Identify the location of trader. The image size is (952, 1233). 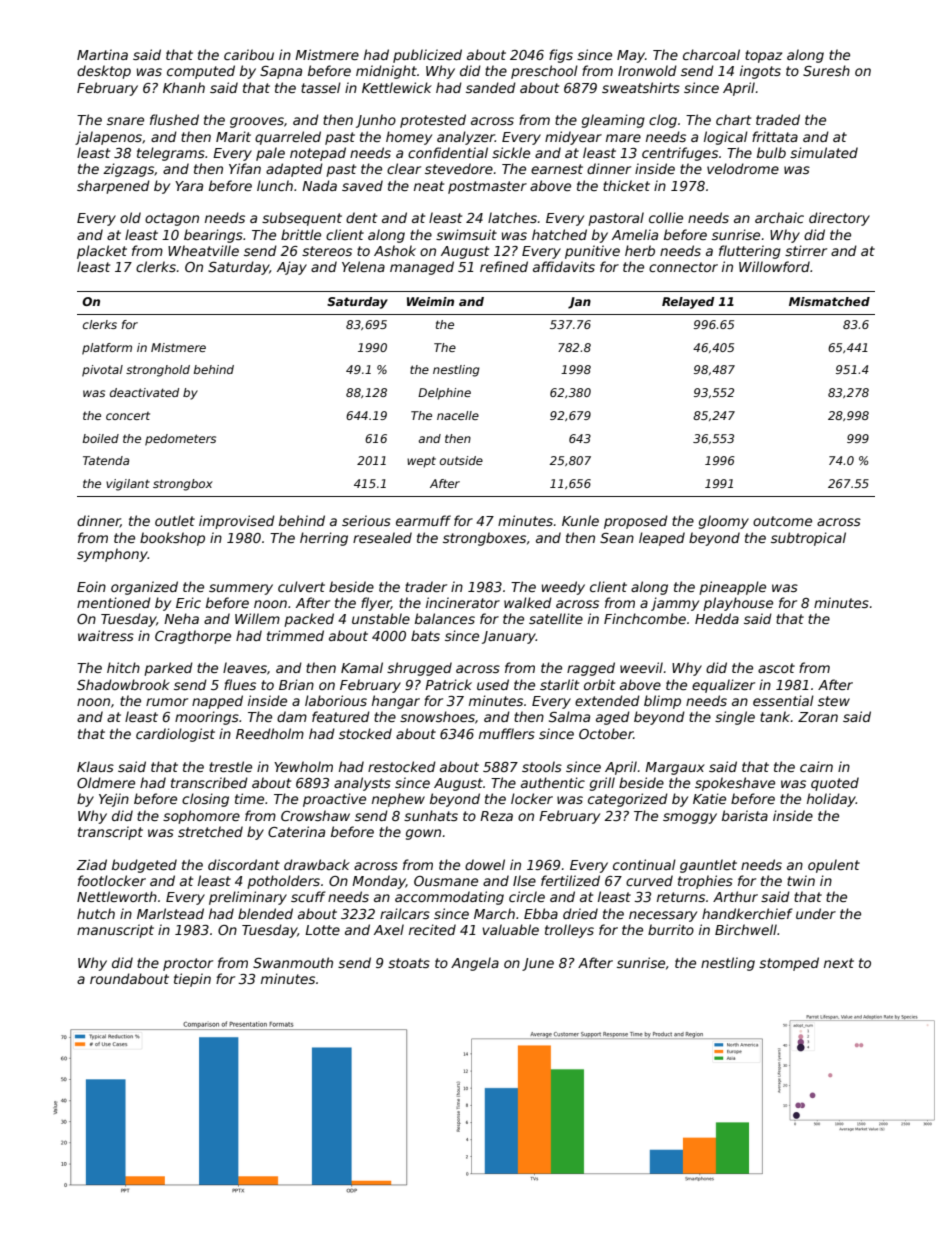
(426, 586).
